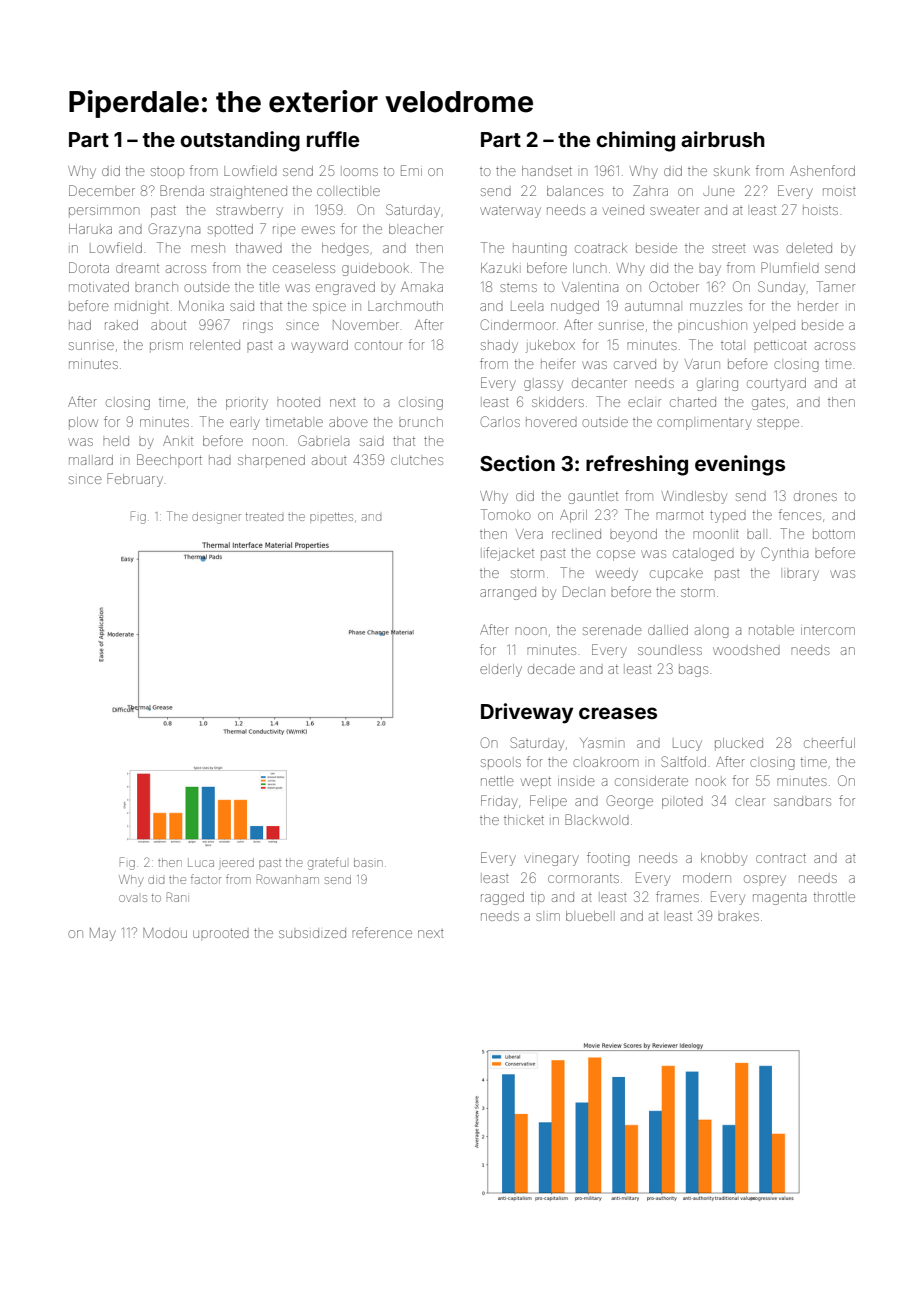 The width and height of the image is (924, 1308). I want to click on balances, so click(575, 191).
